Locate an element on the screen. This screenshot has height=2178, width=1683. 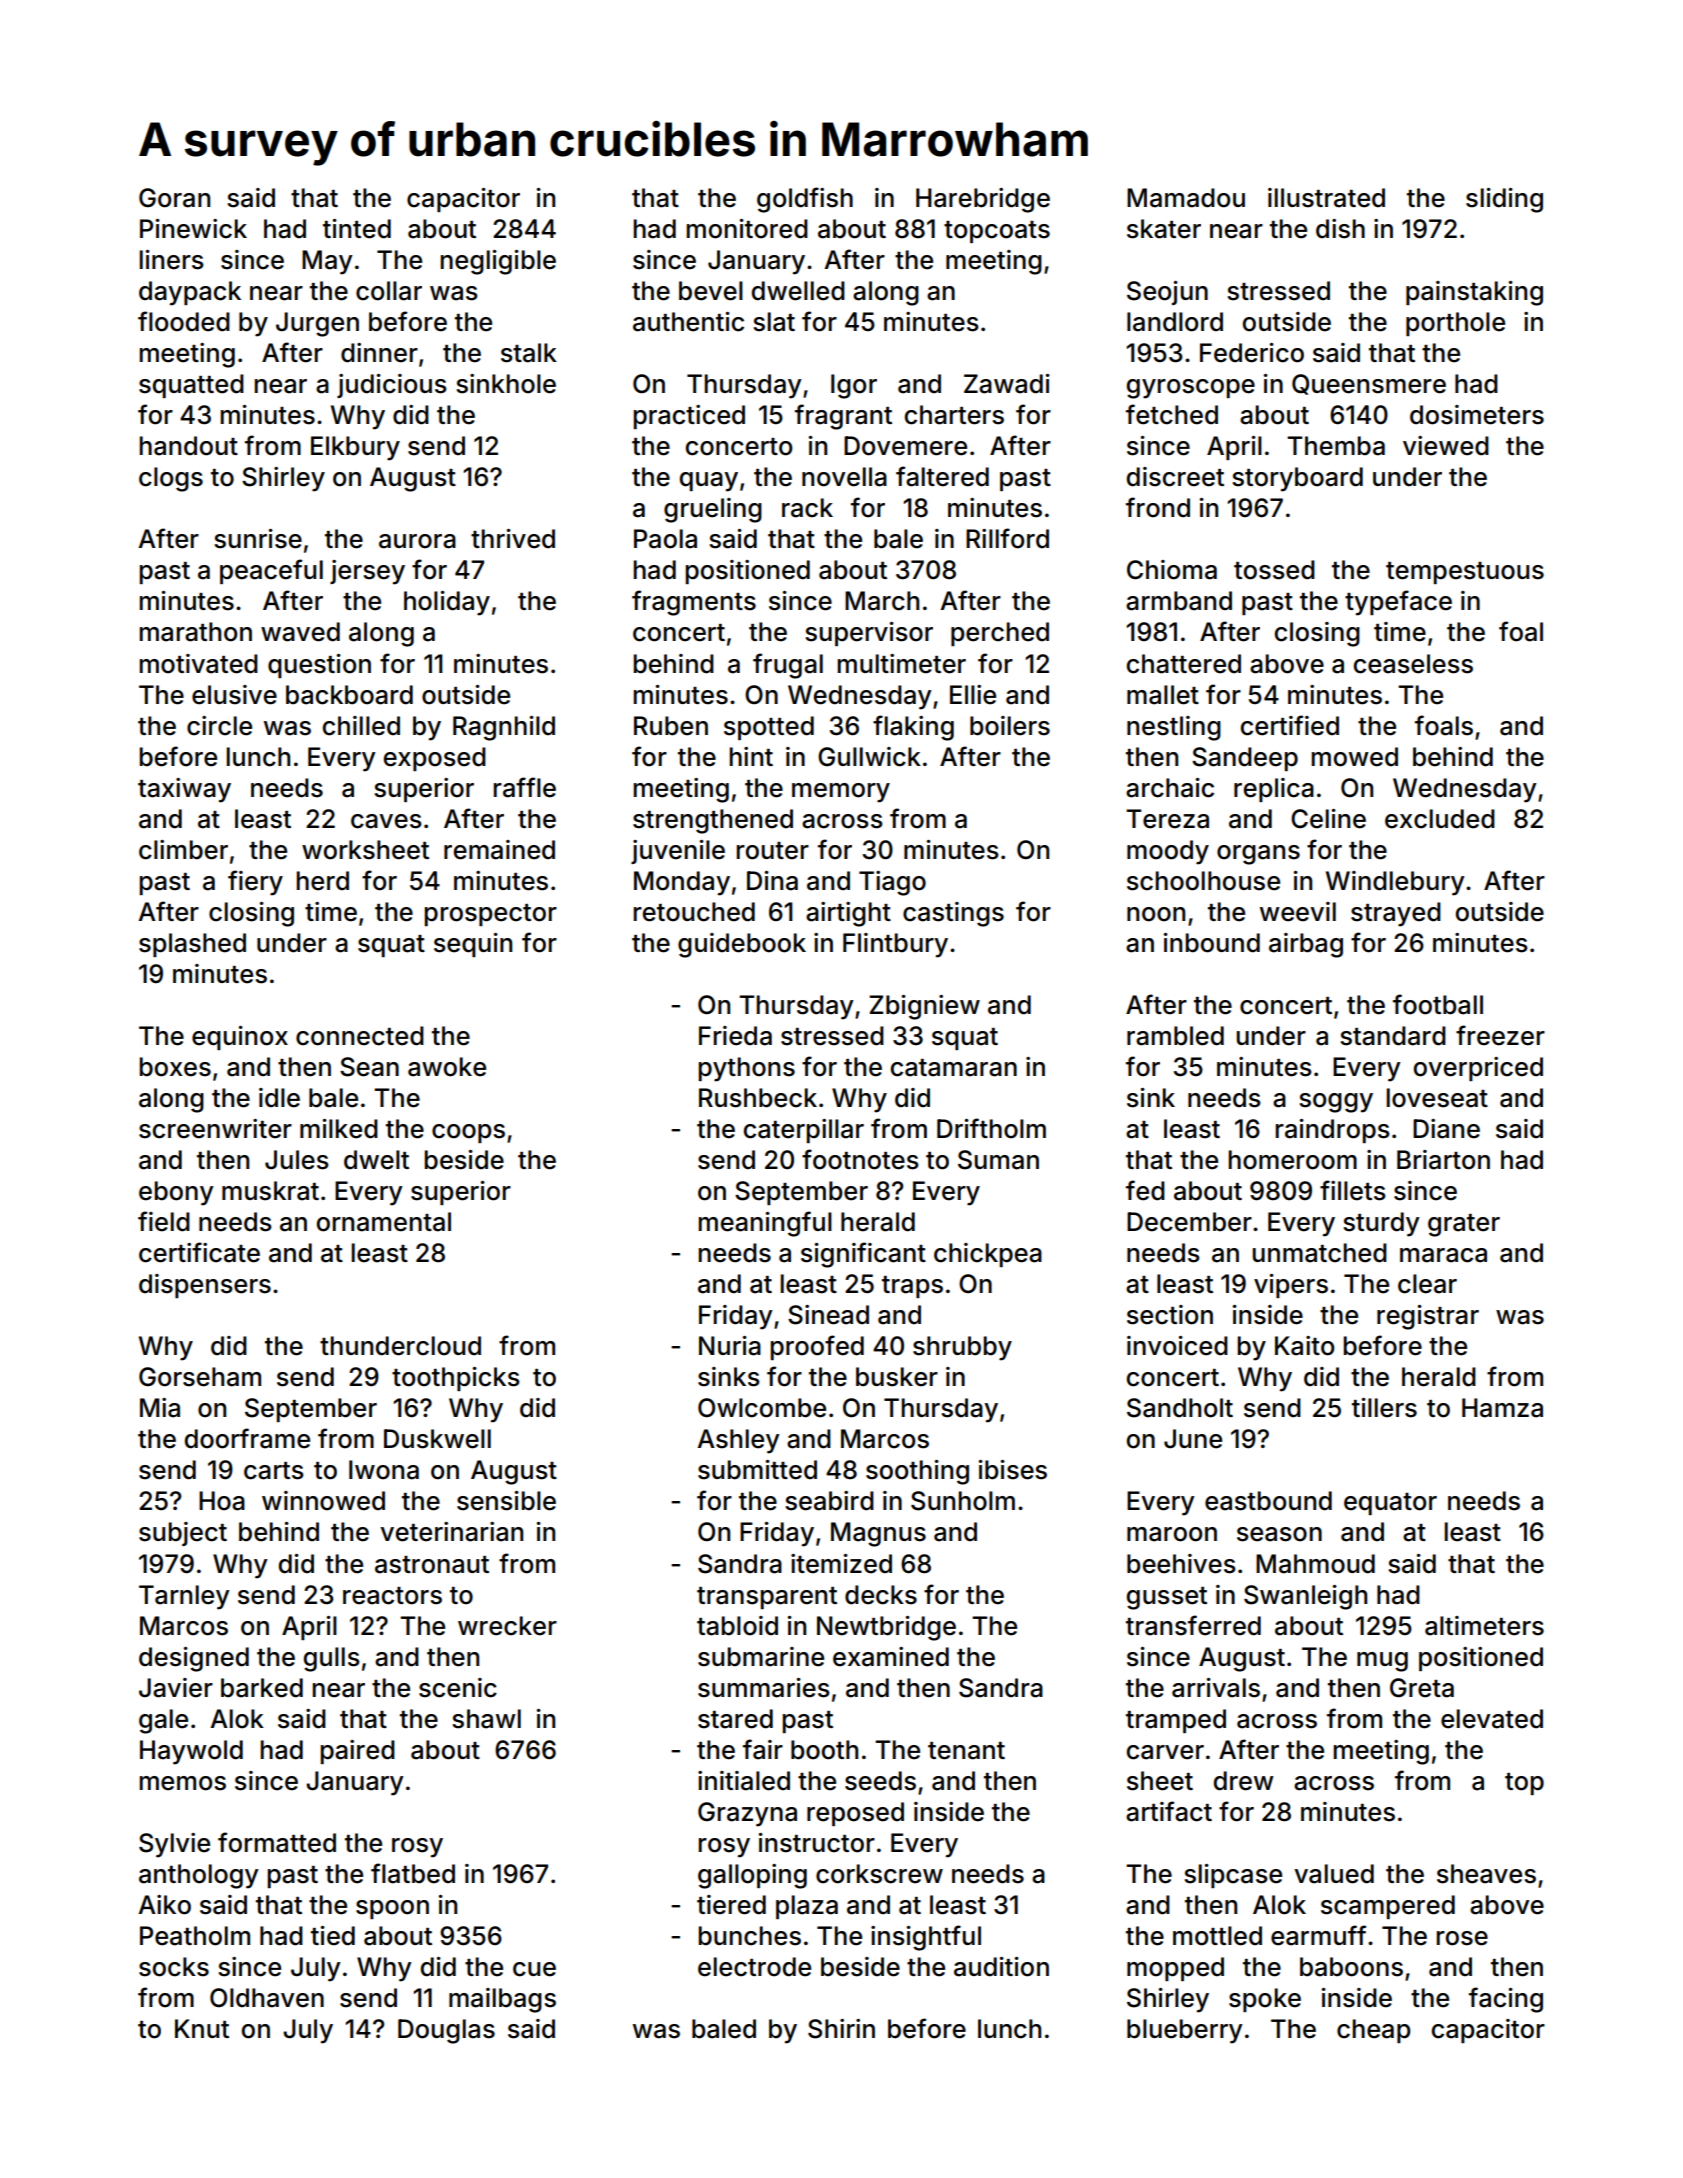
painstaking is located at coordinates (1474, 293).
